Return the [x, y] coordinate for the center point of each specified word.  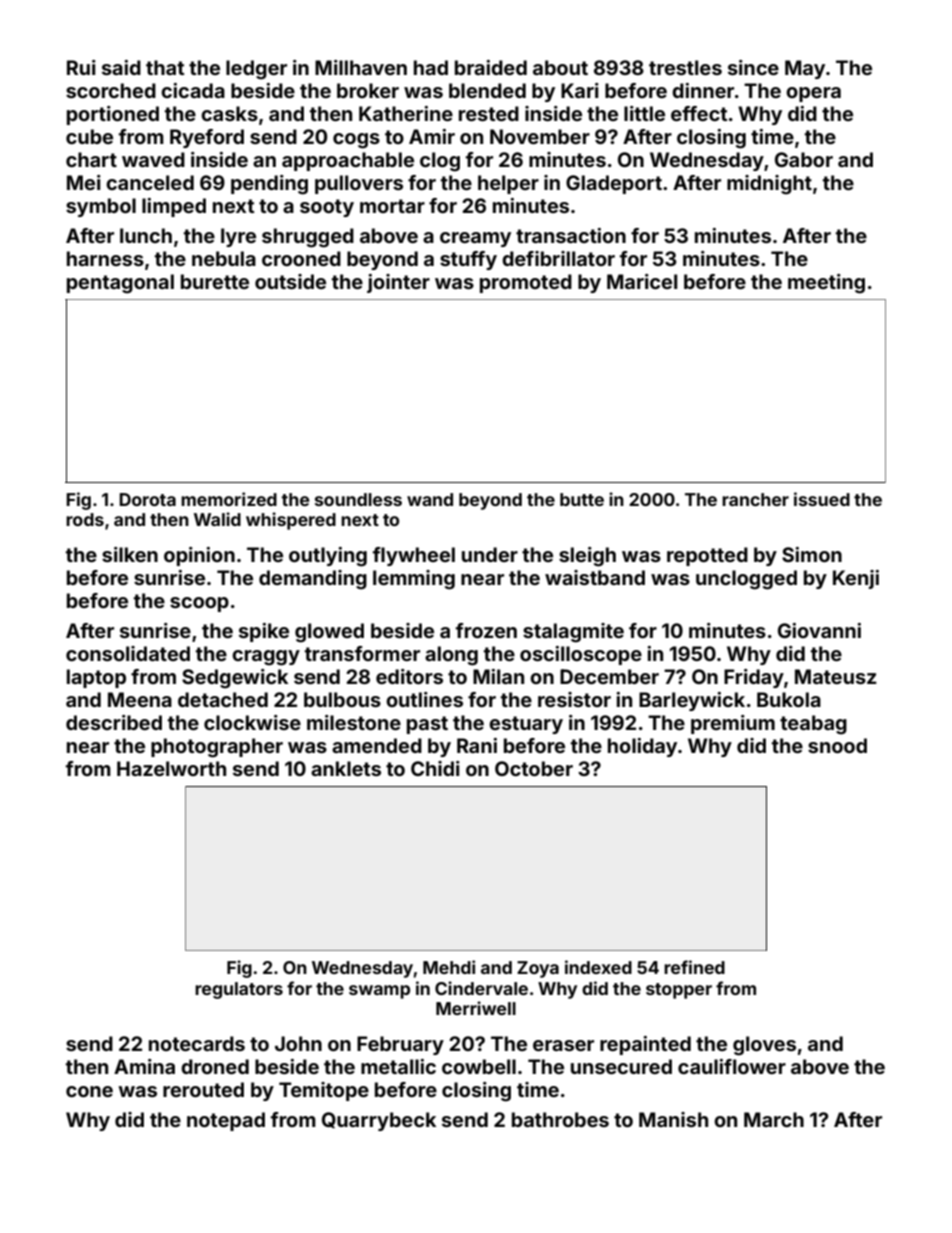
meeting [826, 284]
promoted [526, 283]
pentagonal [120, 284]
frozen [486, 630]
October [534, 768]
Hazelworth [171, 768]
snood [837, 745]
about [560, 67]
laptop [96, 678]
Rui [81, 67]
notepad [226, 1121]
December [609, 676]
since [753, 67]
